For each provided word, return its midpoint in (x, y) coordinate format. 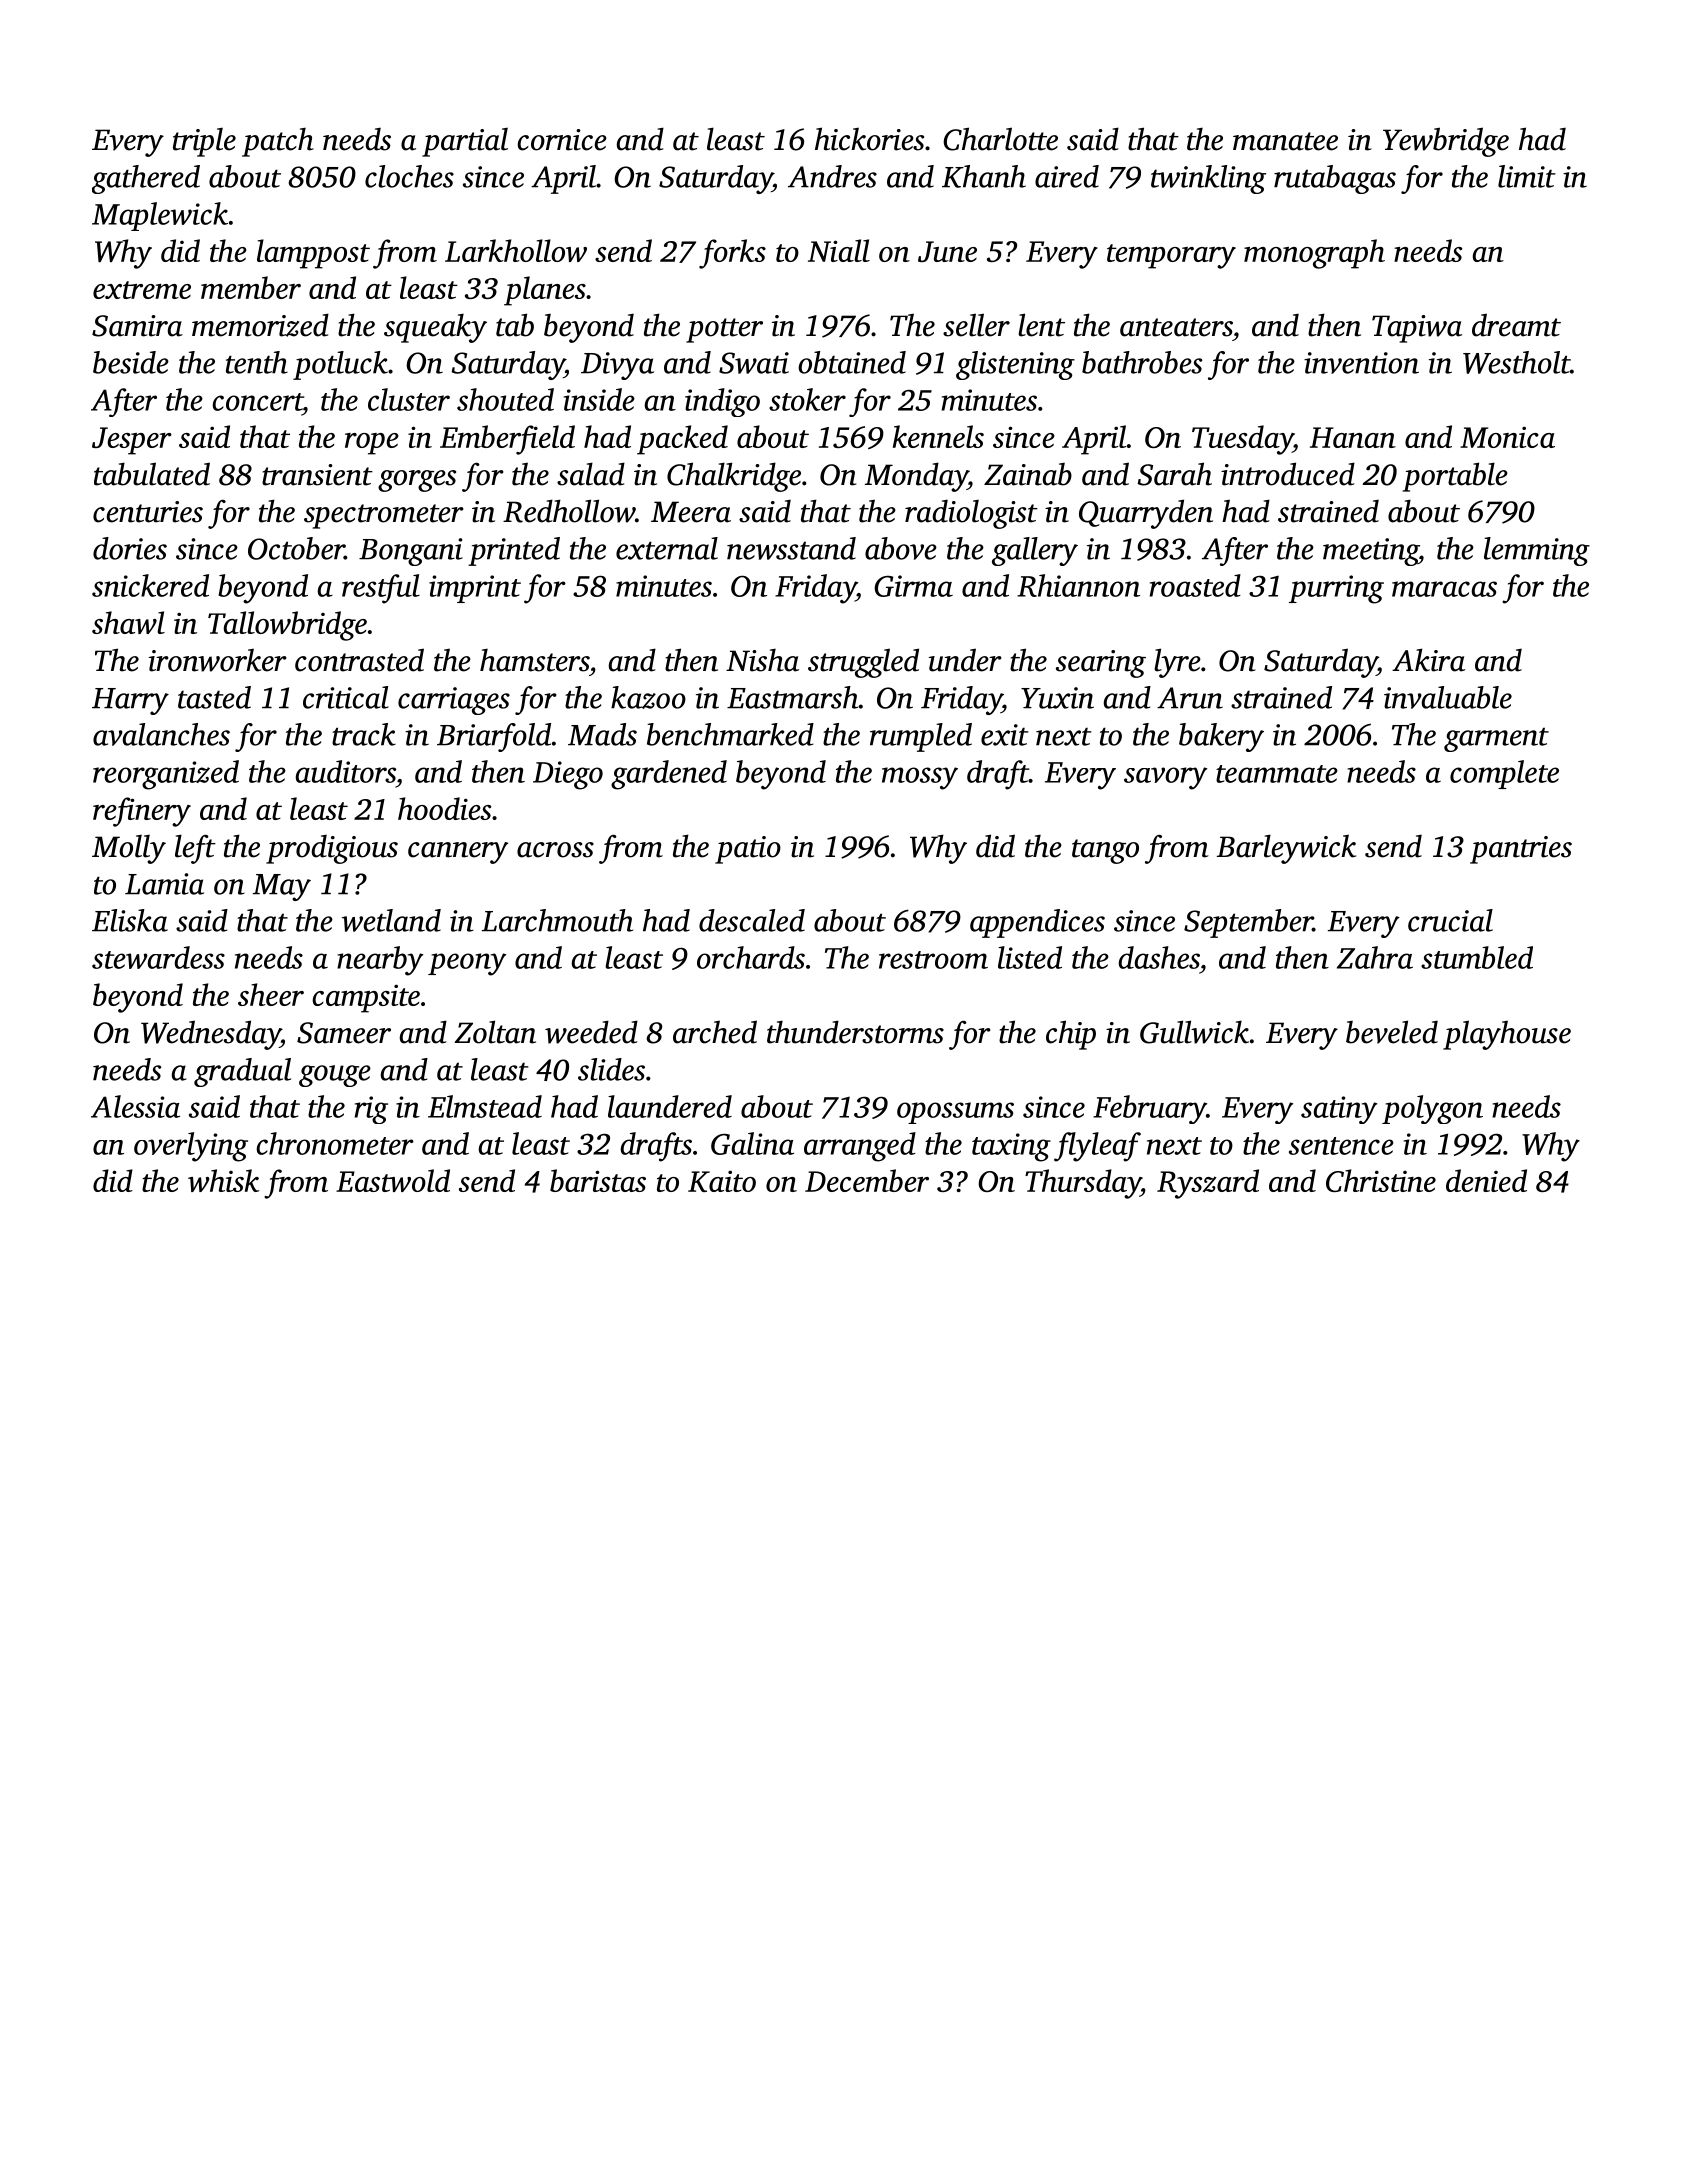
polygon (1432, 1109)
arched (715, 1032)
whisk (224, 1180)
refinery (142, 812)
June (947, 251)
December (867, 1180)
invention (1361, 363)
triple (204, 142)
